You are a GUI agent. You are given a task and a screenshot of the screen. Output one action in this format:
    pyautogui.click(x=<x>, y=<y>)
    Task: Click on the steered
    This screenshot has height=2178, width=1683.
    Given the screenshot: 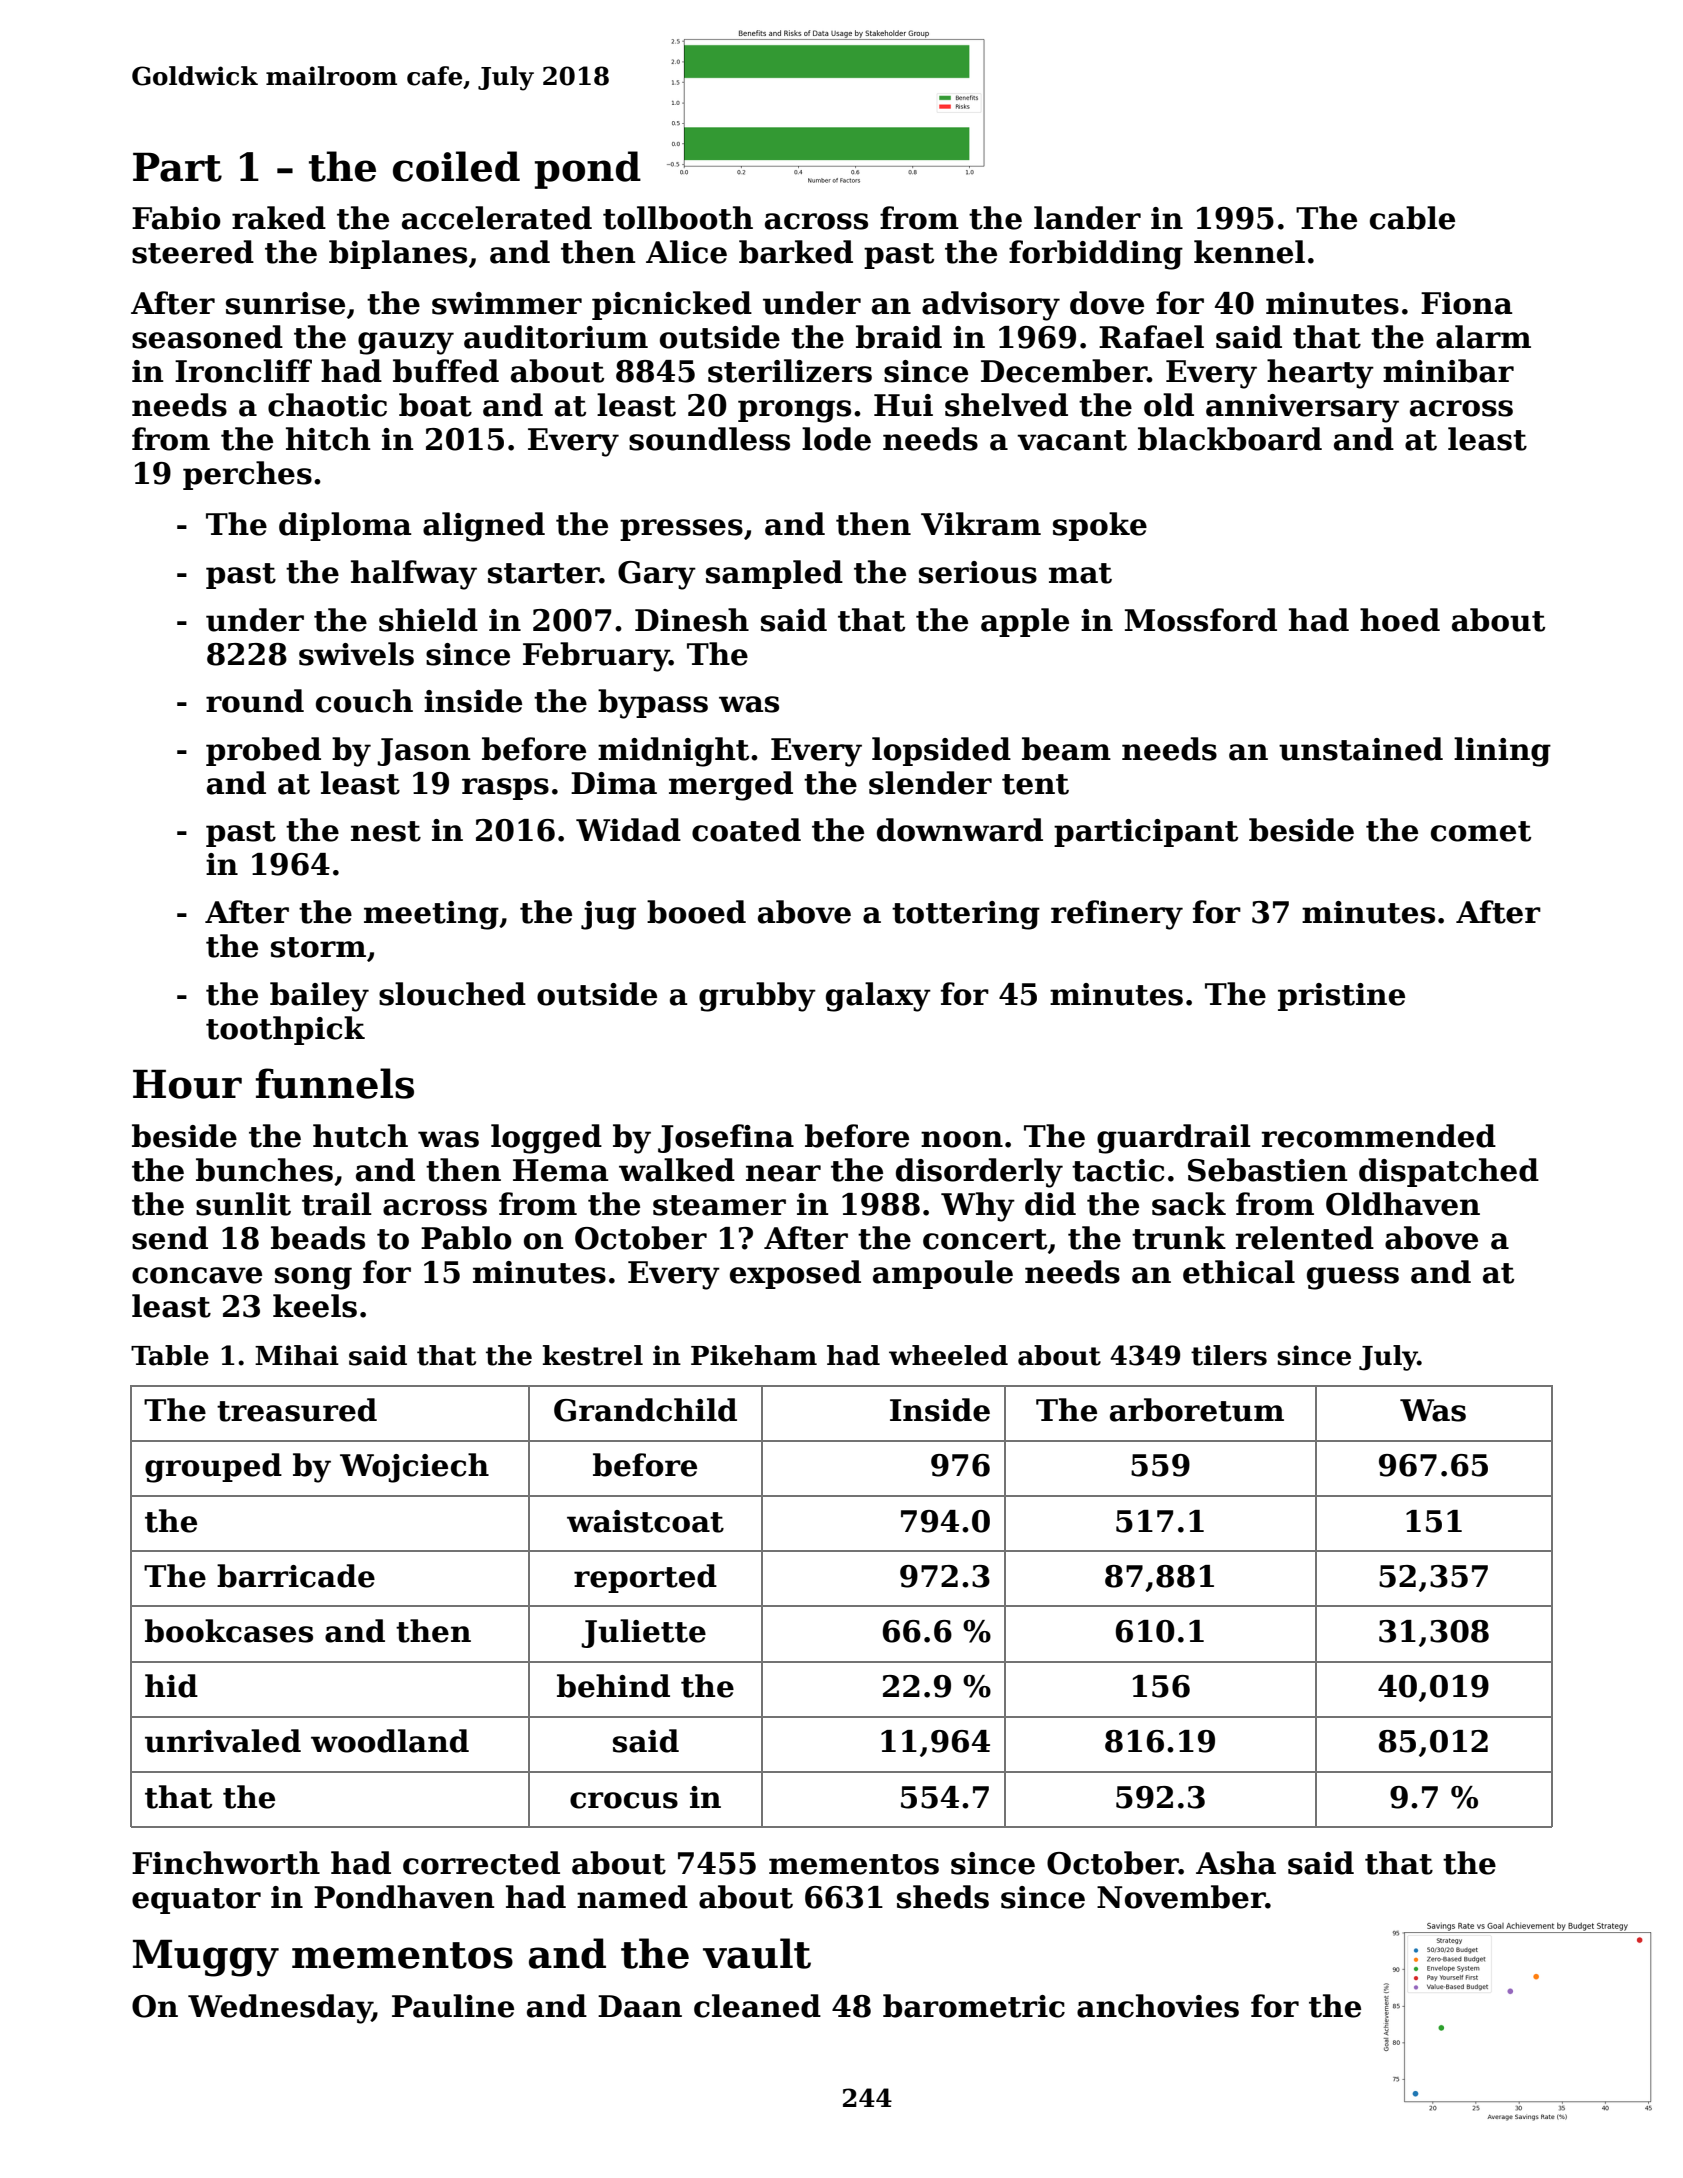 What is the action you would take?
    pyautogui.click(x=193, y=252)
